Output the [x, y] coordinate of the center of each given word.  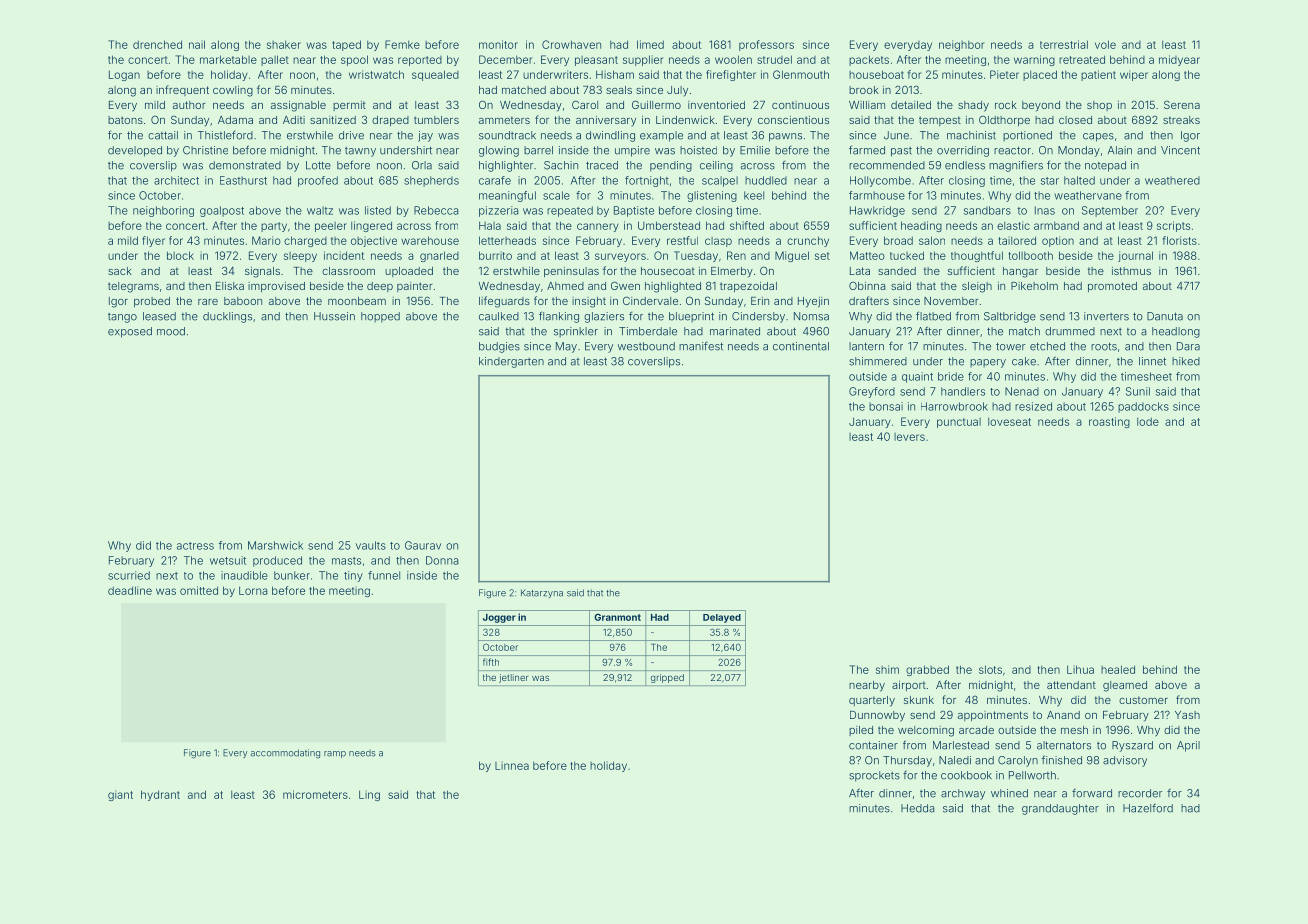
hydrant [160, 795]
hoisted [698, 150]
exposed [130, 332]
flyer [153, 241]
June [896, 135]
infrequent [182, 90]
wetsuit [228, 560]
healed [1118, 669]
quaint [917, 377]
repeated [570, 211]
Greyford [872, 392]
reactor [1012, 150]
